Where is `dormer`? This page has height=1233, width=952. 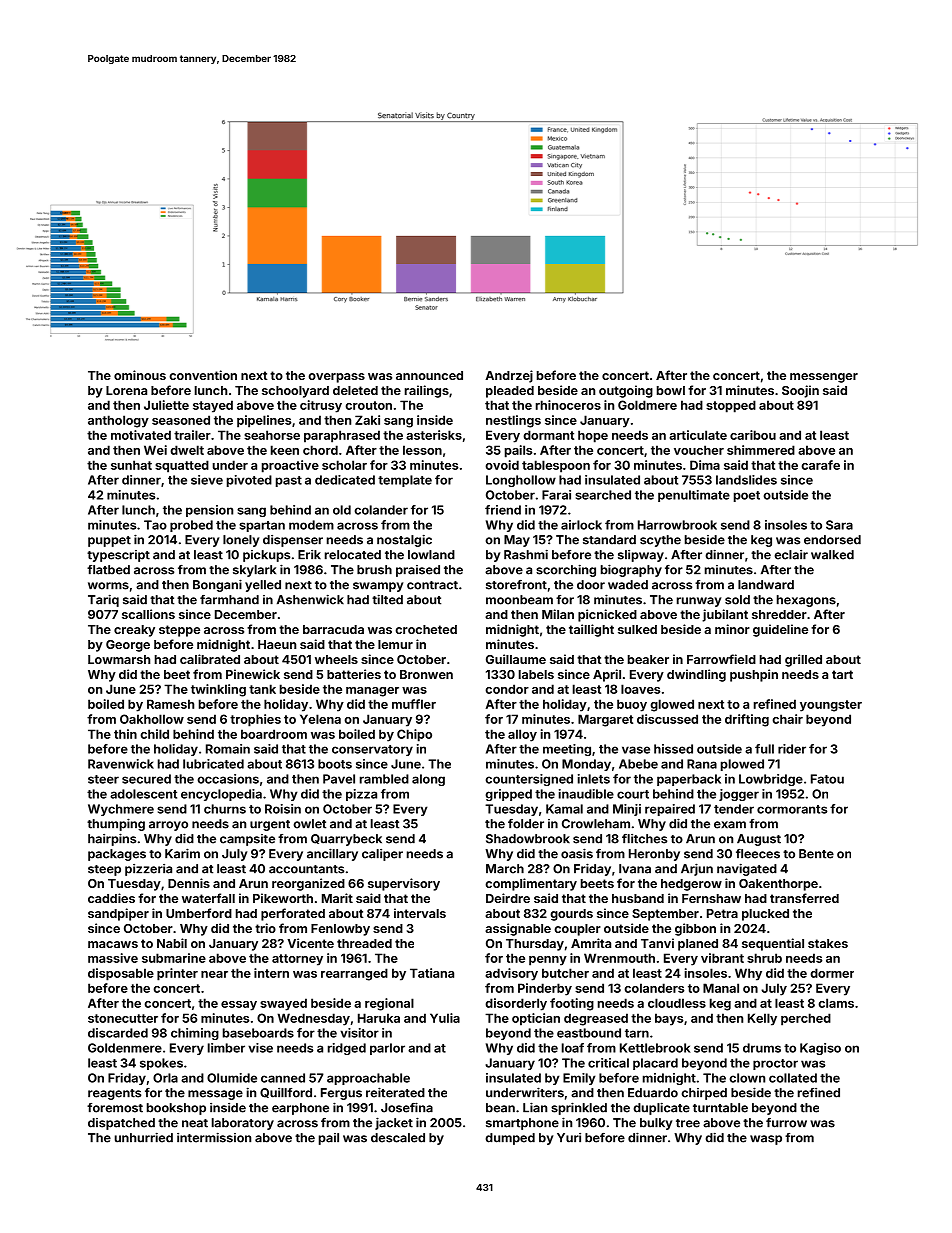 dormer is located at coordinates (832, 973).
